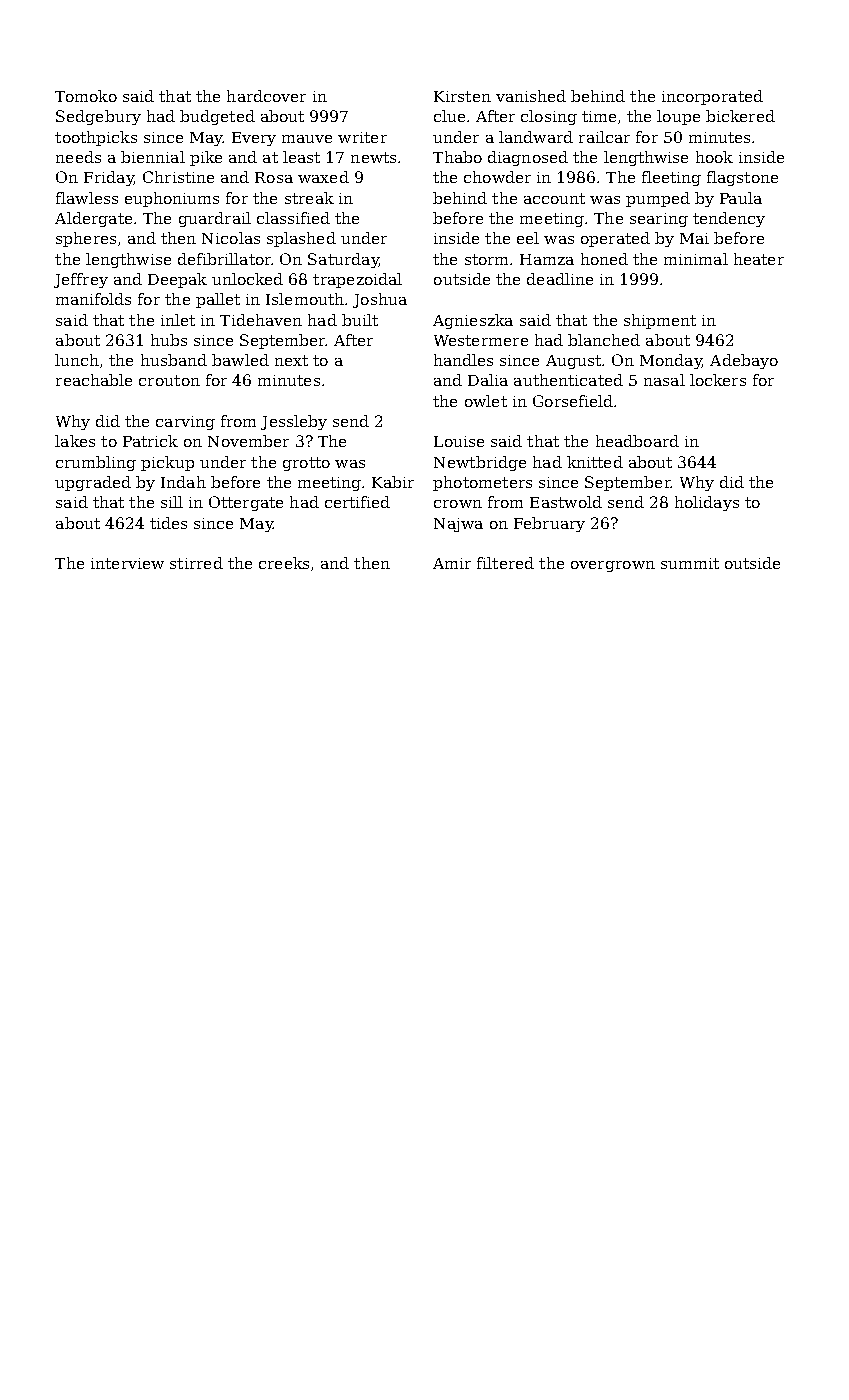 This screenshot has height=1400, width=849. I want to click on hook, so click(714, 157).
